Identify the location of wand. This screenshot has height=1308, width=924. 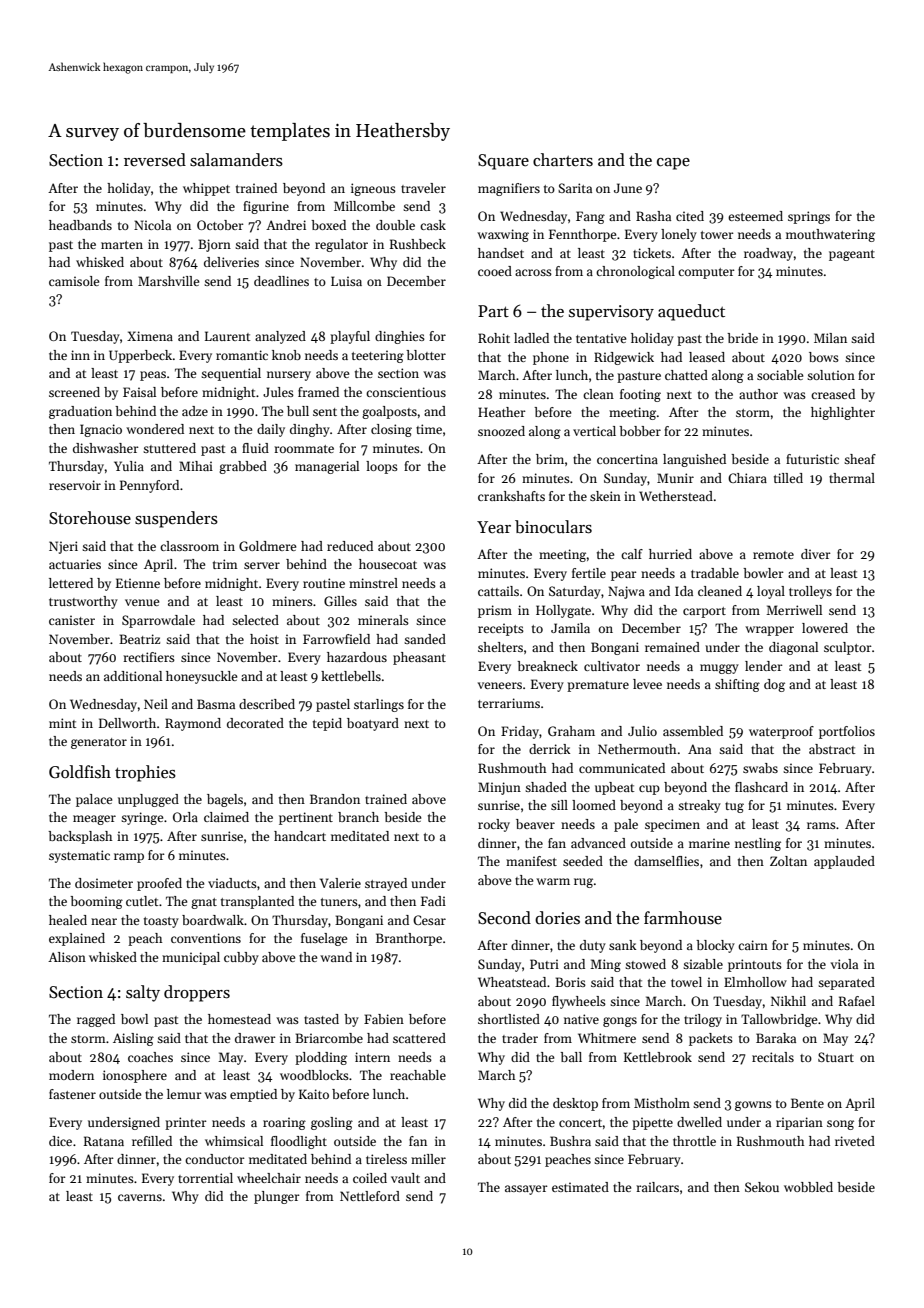
(336, 957).
